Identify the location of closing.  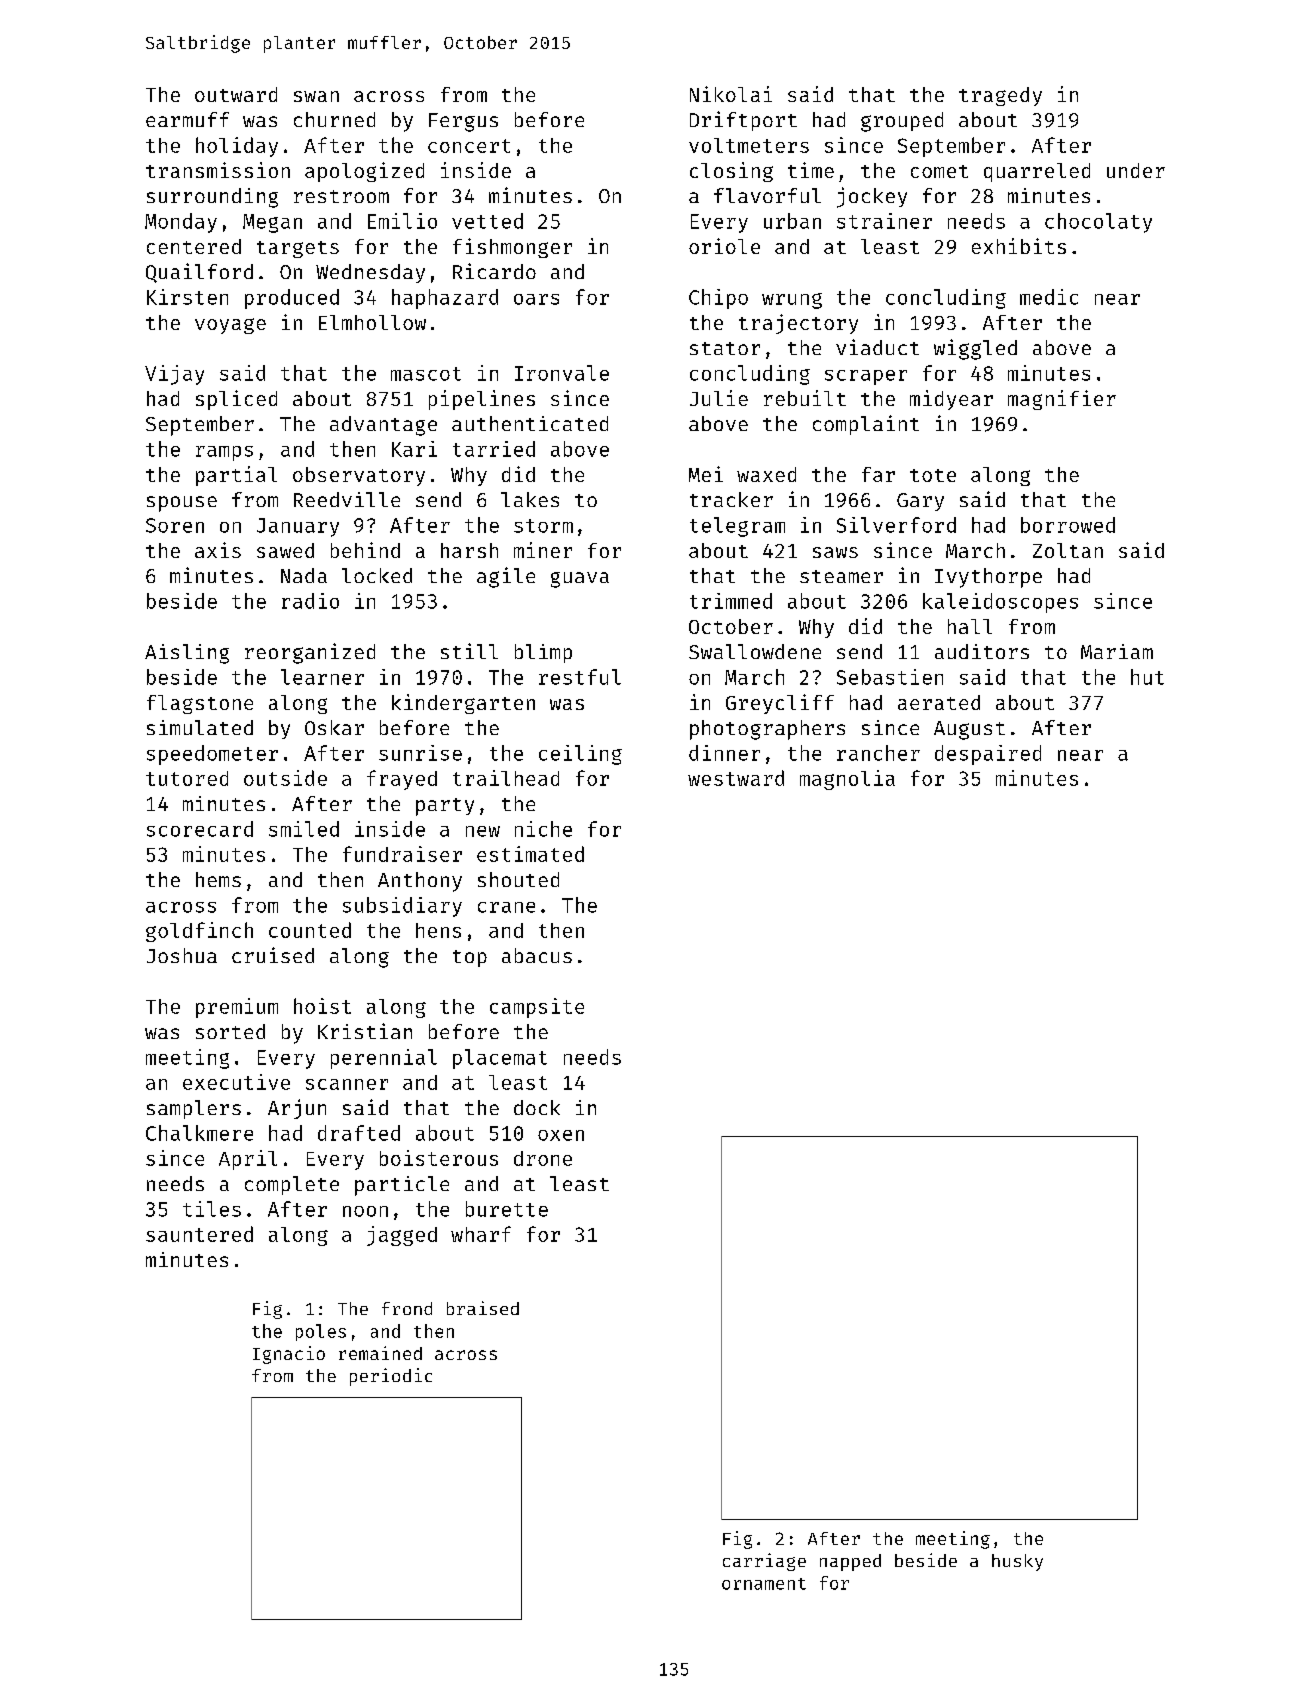
(731, 172).
